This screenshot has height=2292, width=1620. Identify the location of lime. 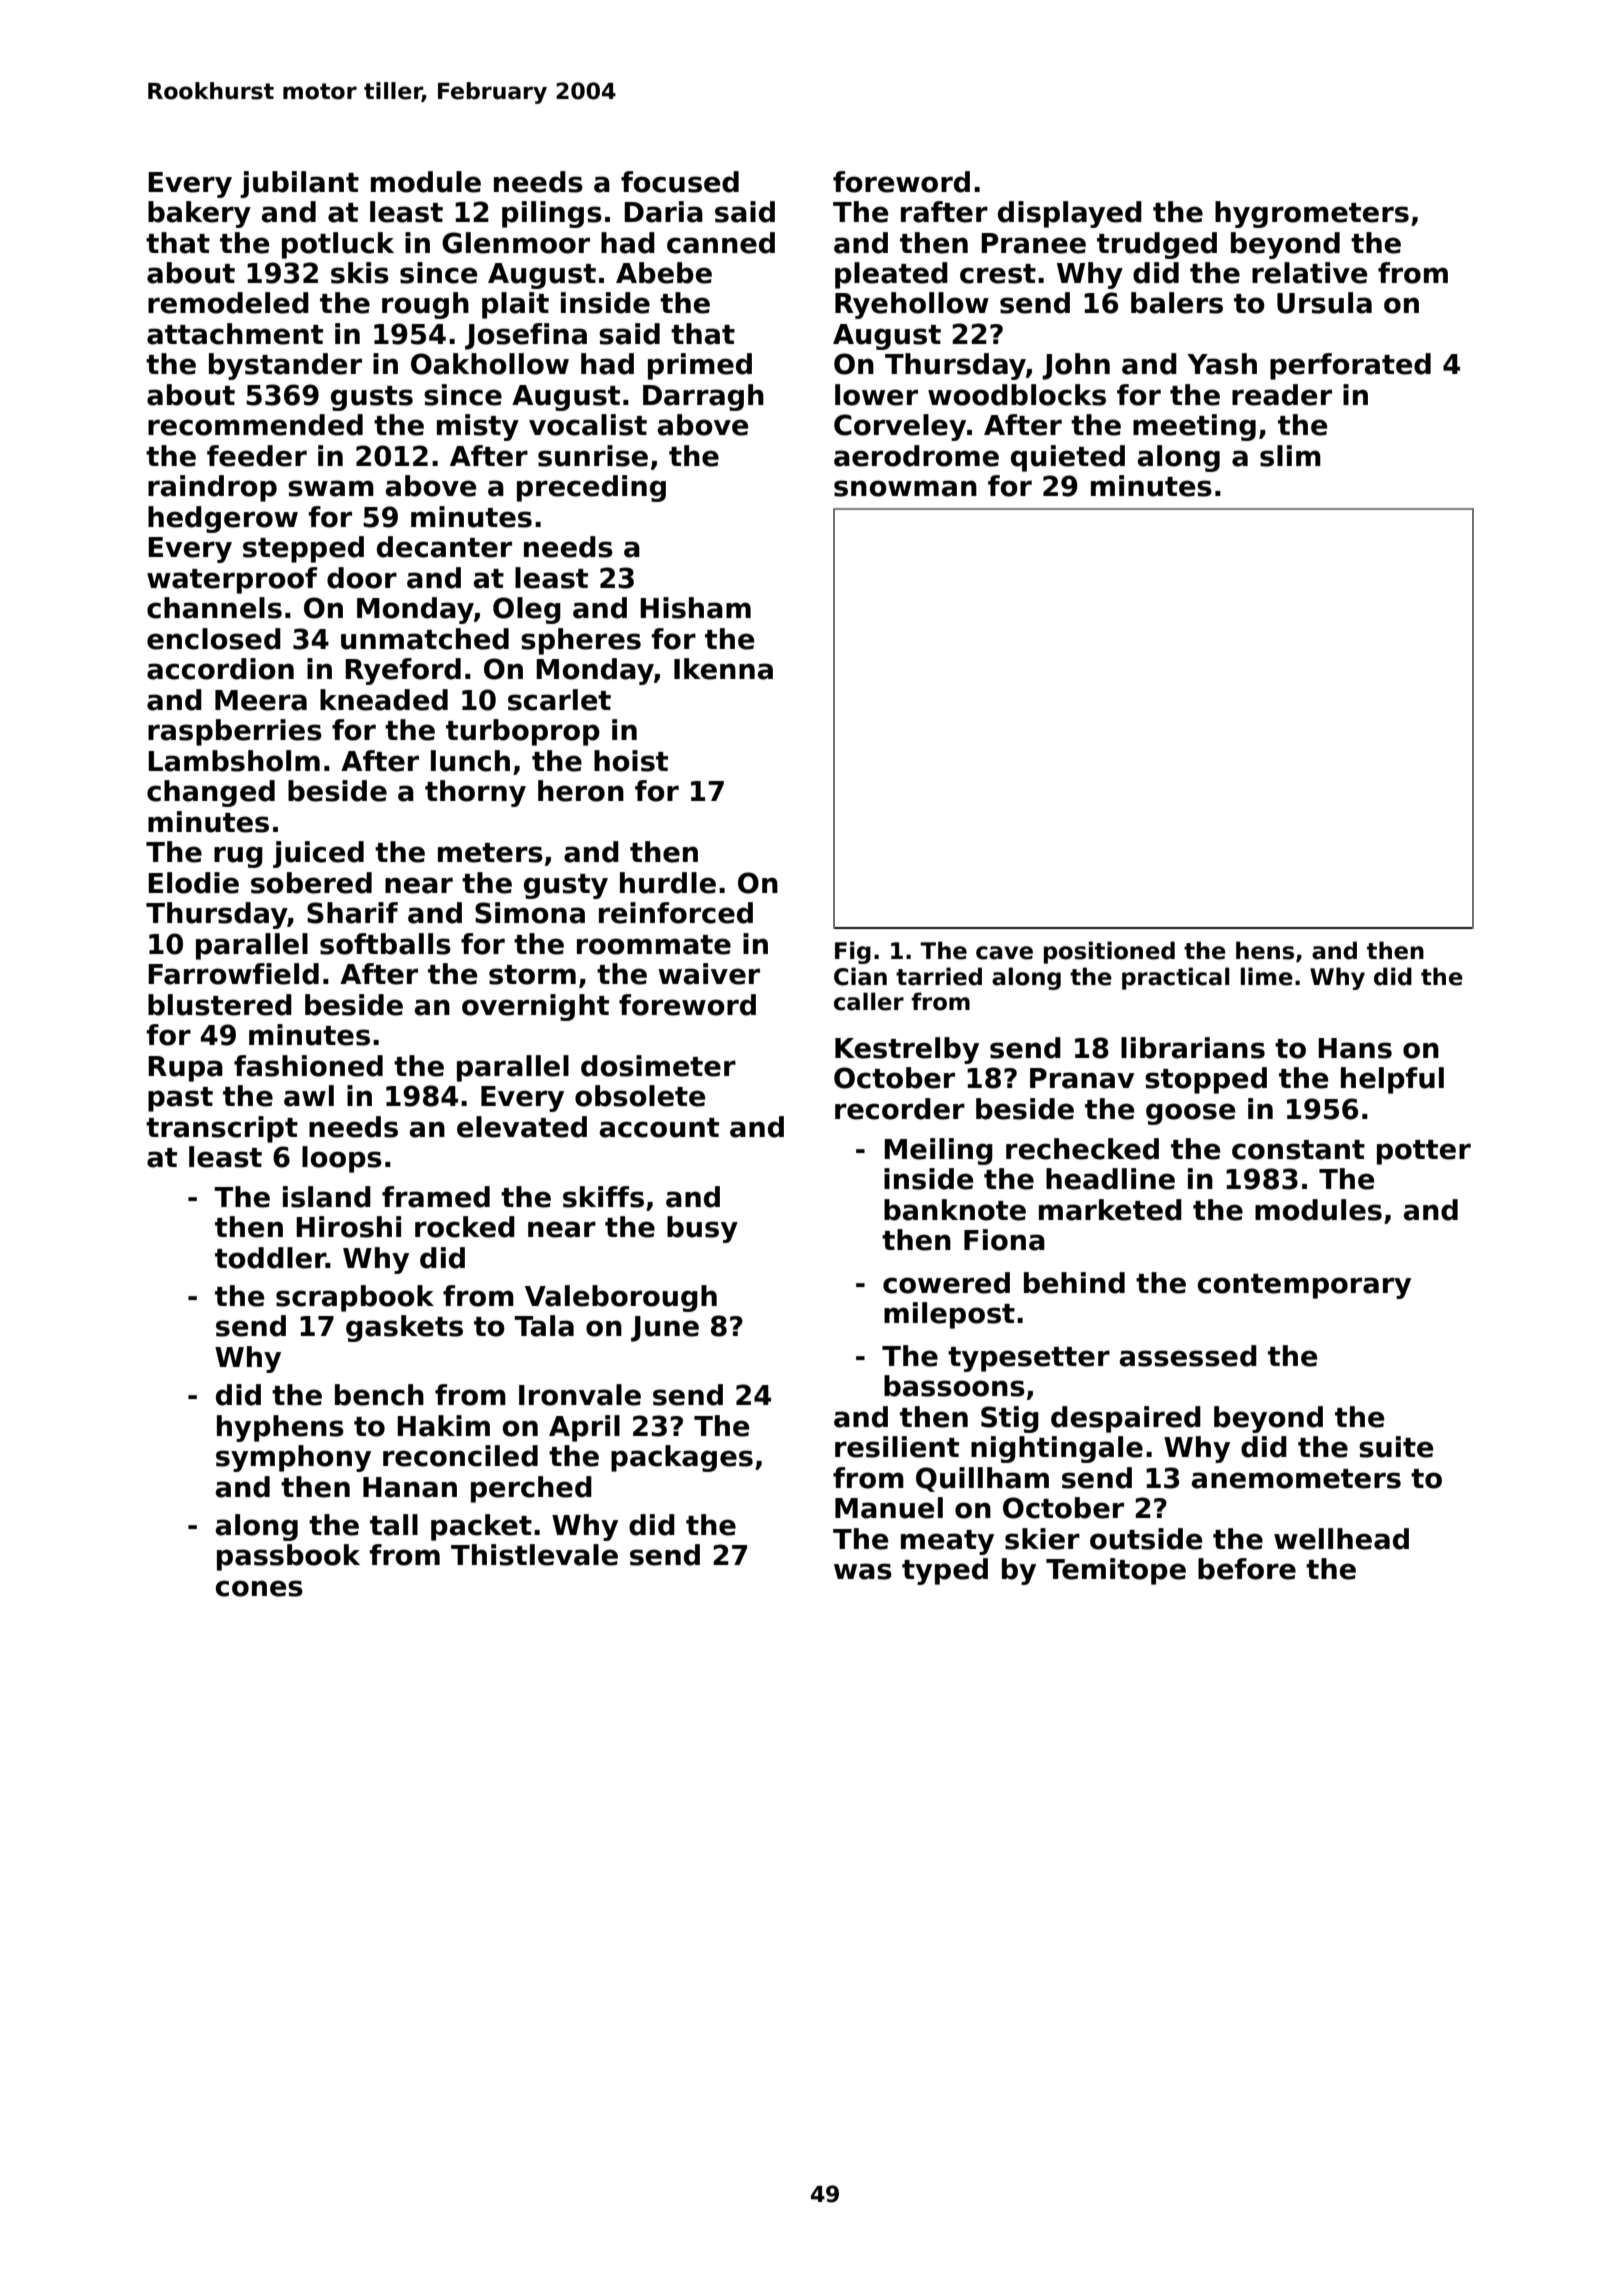
(1267, 976).
